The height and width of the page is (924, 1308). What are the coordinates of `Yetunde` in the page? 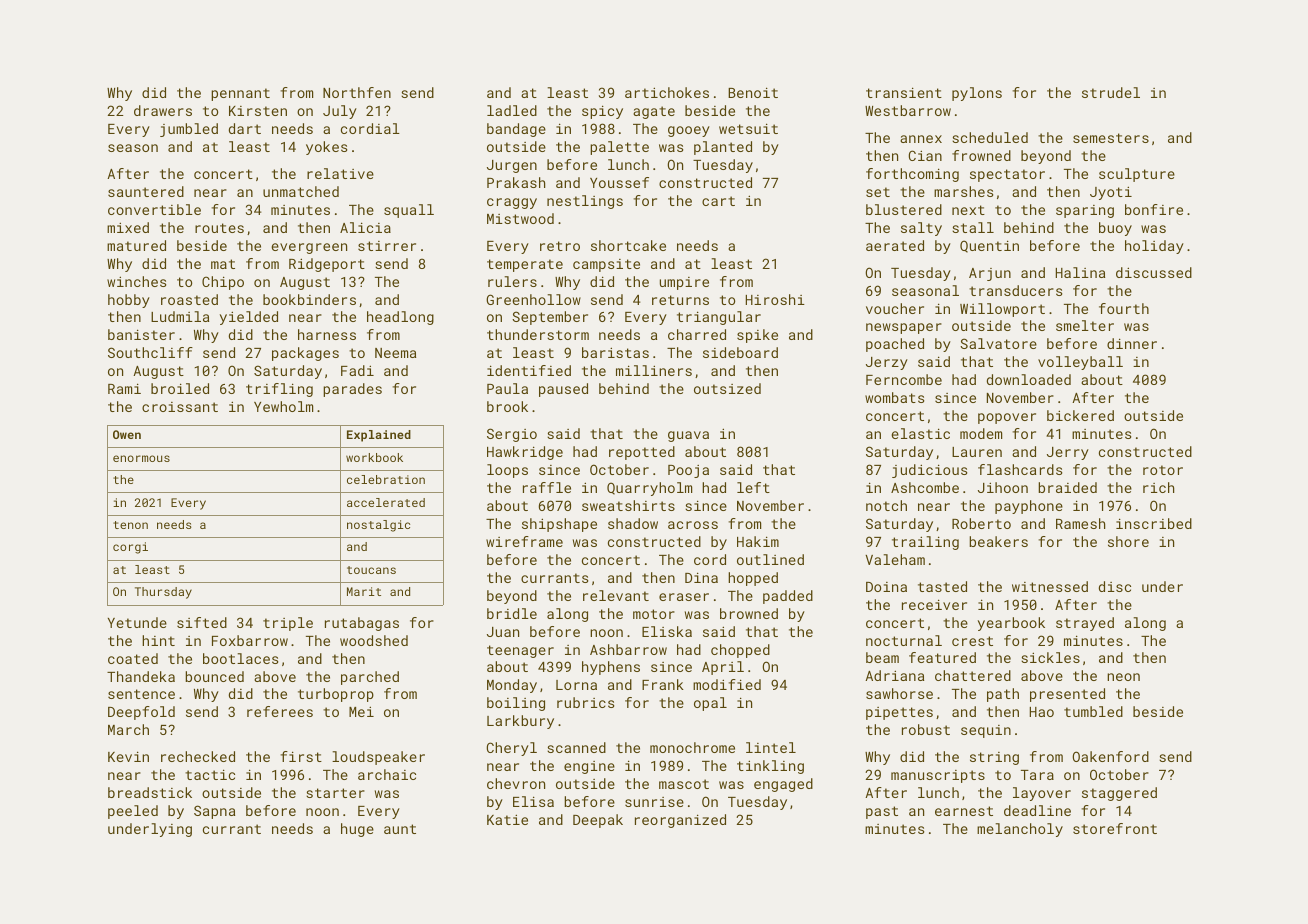 It's located at (137, 622).
